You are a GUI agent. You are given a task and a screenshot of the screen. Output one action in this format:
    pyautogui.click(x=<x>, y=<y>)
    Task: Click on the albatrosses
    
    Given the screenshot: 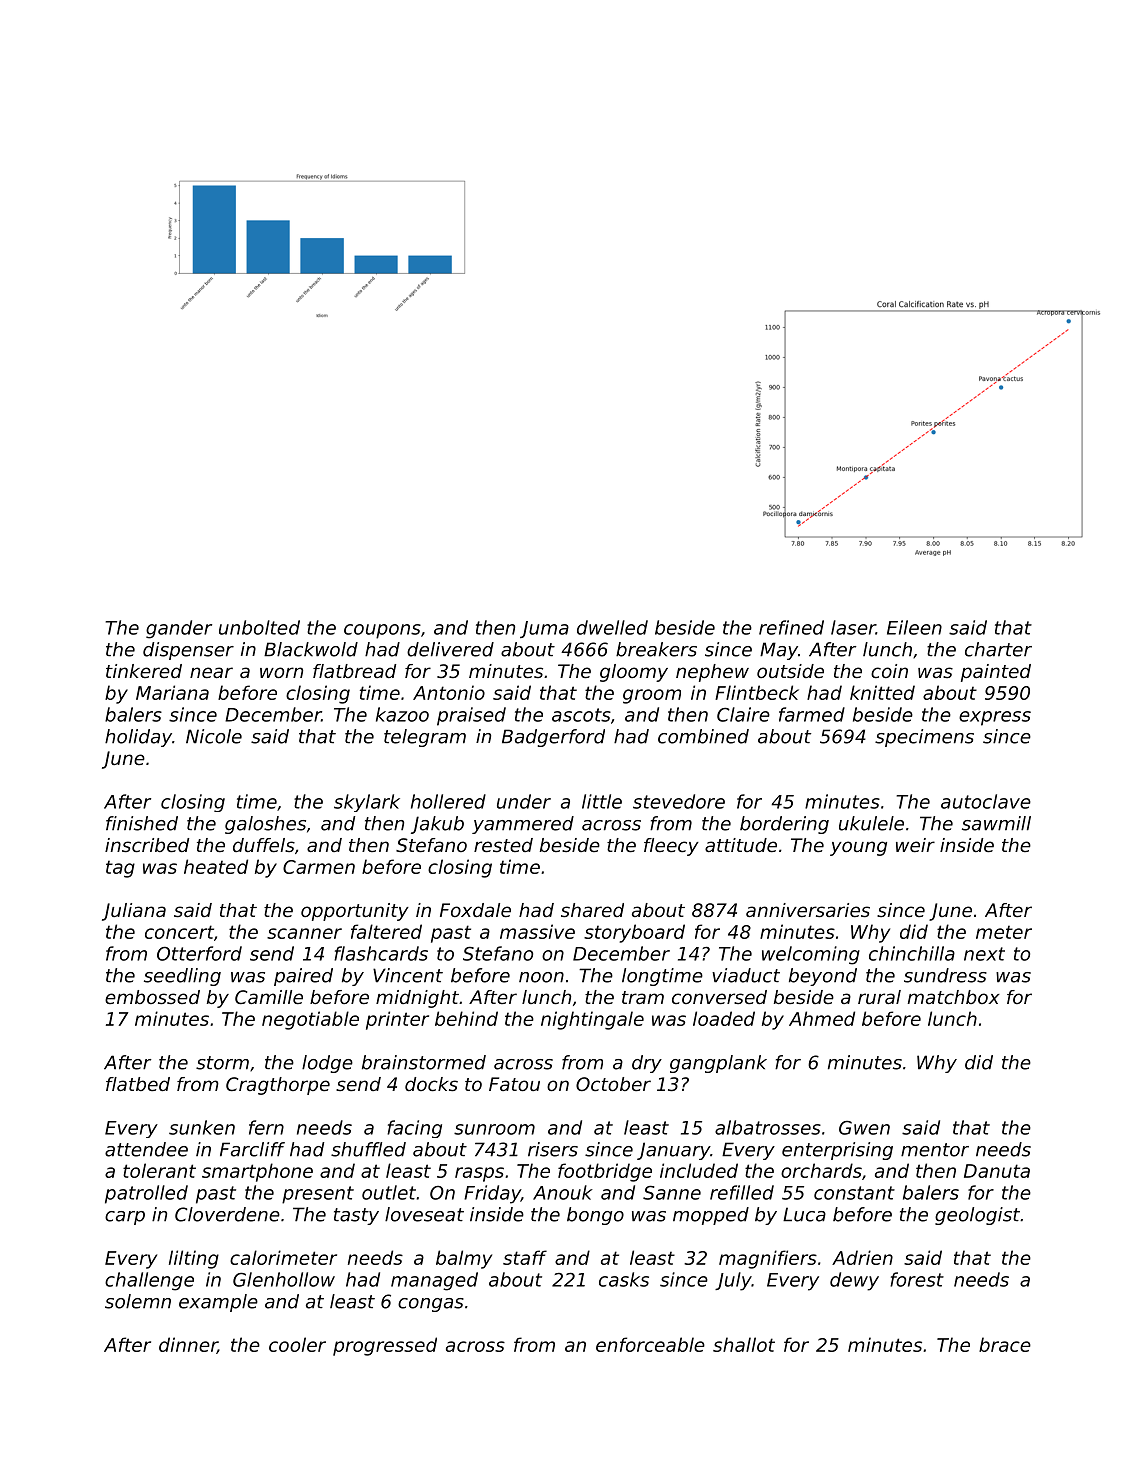 What is the action you would take?
    pyautogui.click(x=768, y=1127)
